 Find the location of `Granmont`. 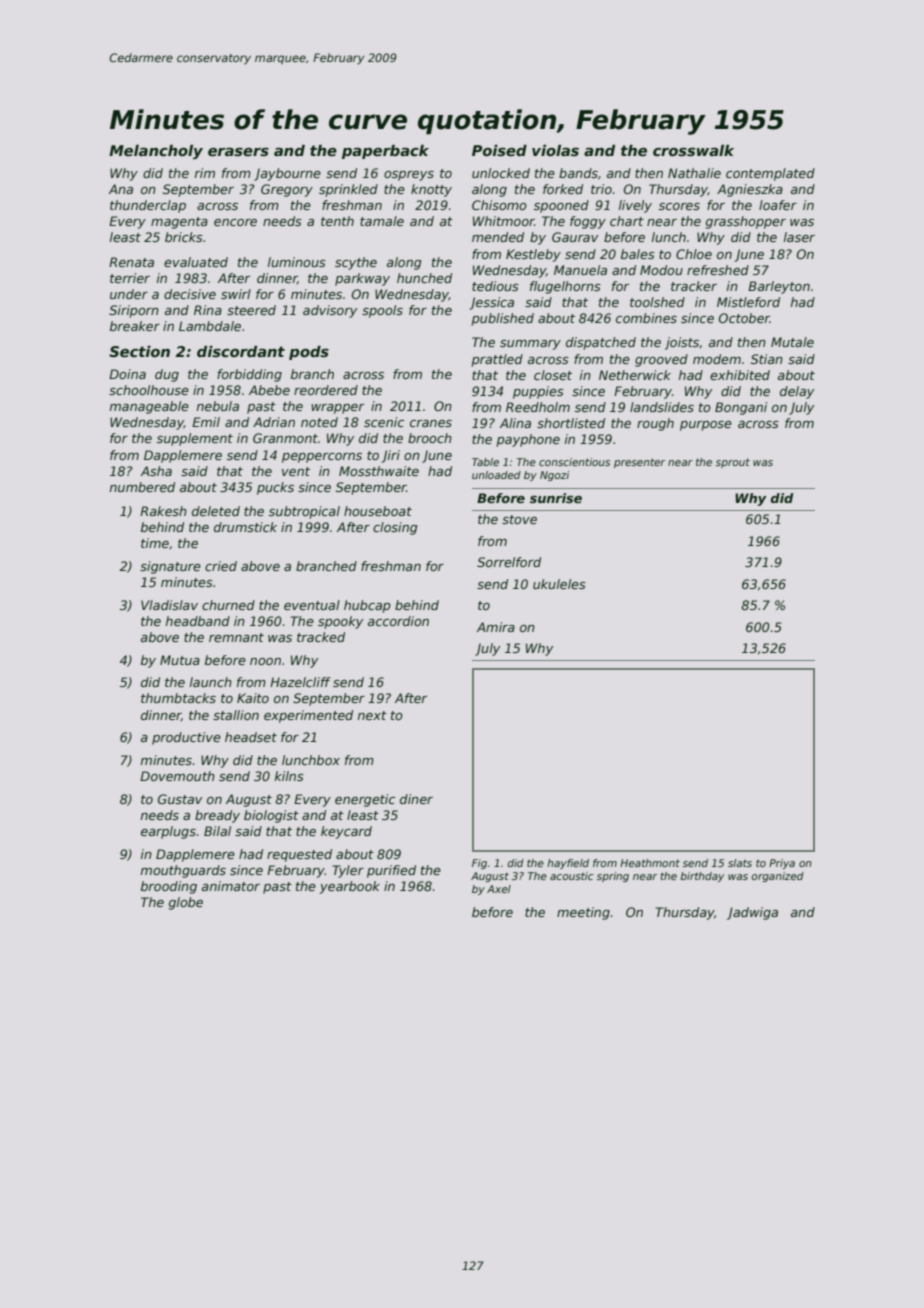

Granmont is located at coordinates (285, 438).
